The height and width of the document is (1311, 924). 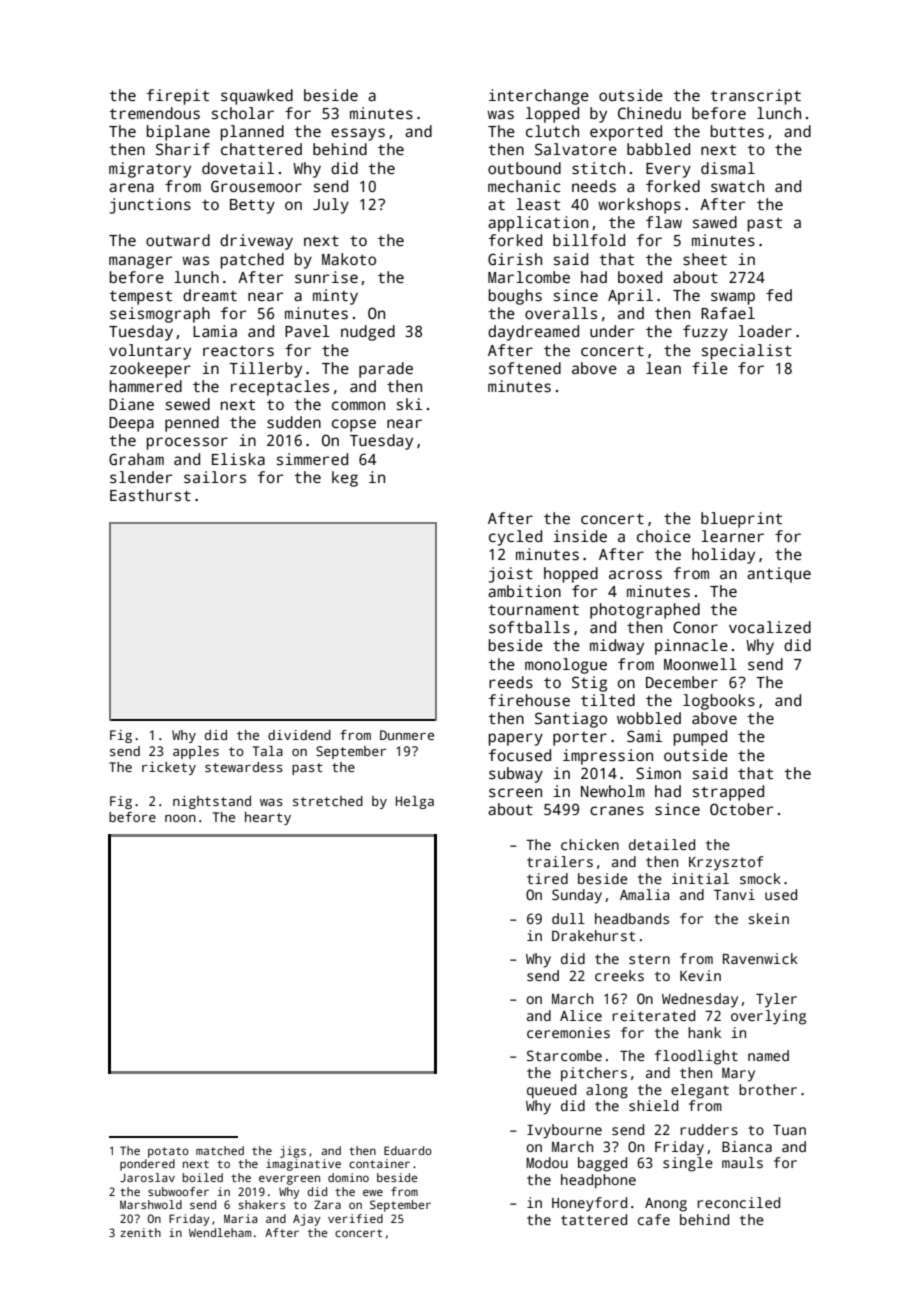 What do you see at coordinates (755, 97) in the document?
I see `transcript` at bounding box center [755, 97].
